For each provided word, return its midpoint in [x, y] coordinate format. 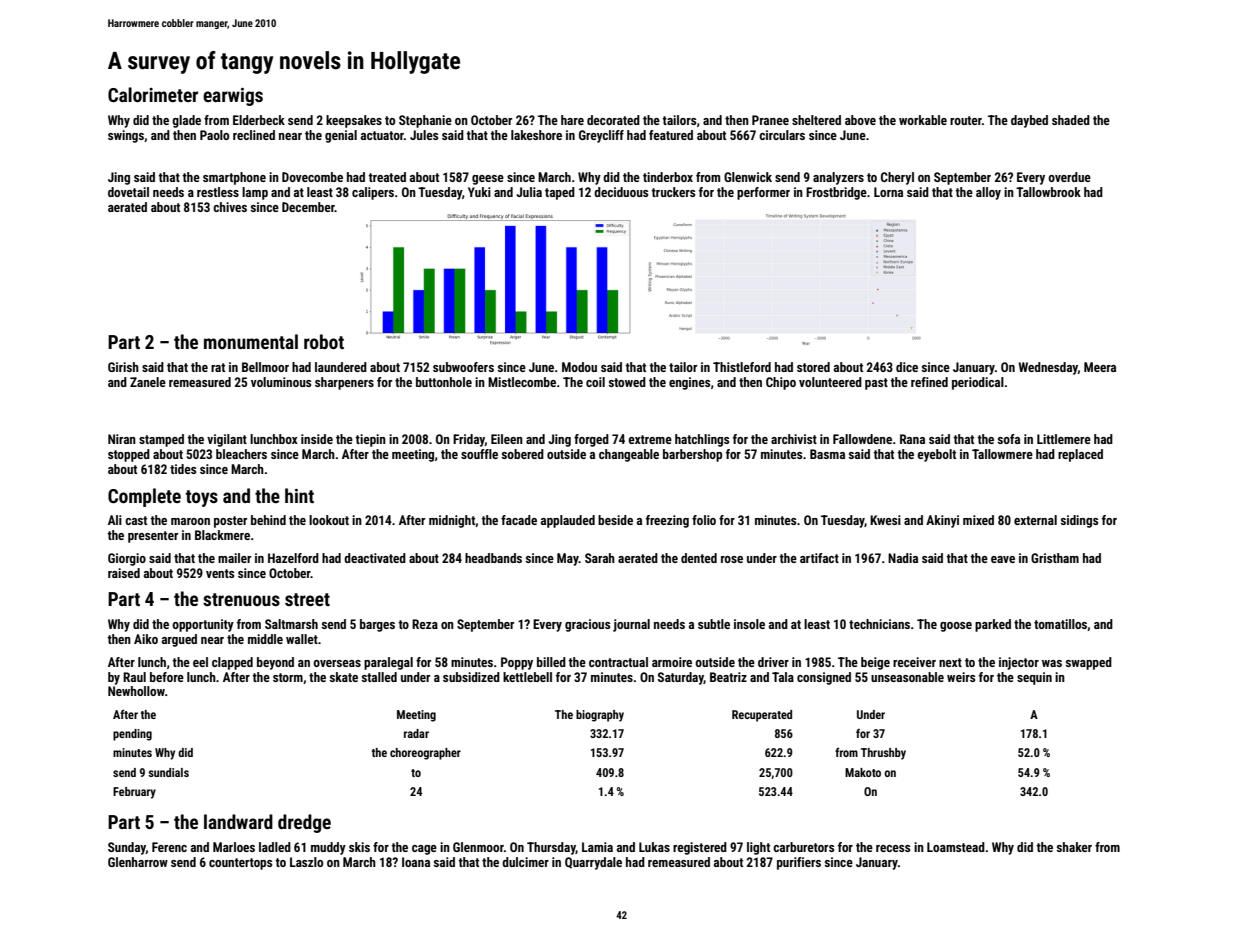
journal [631, 625]
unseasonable [907, 677]
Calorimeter [153, 94]
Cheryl [897, 178]
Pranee [770, 120]
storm [288, 677]
